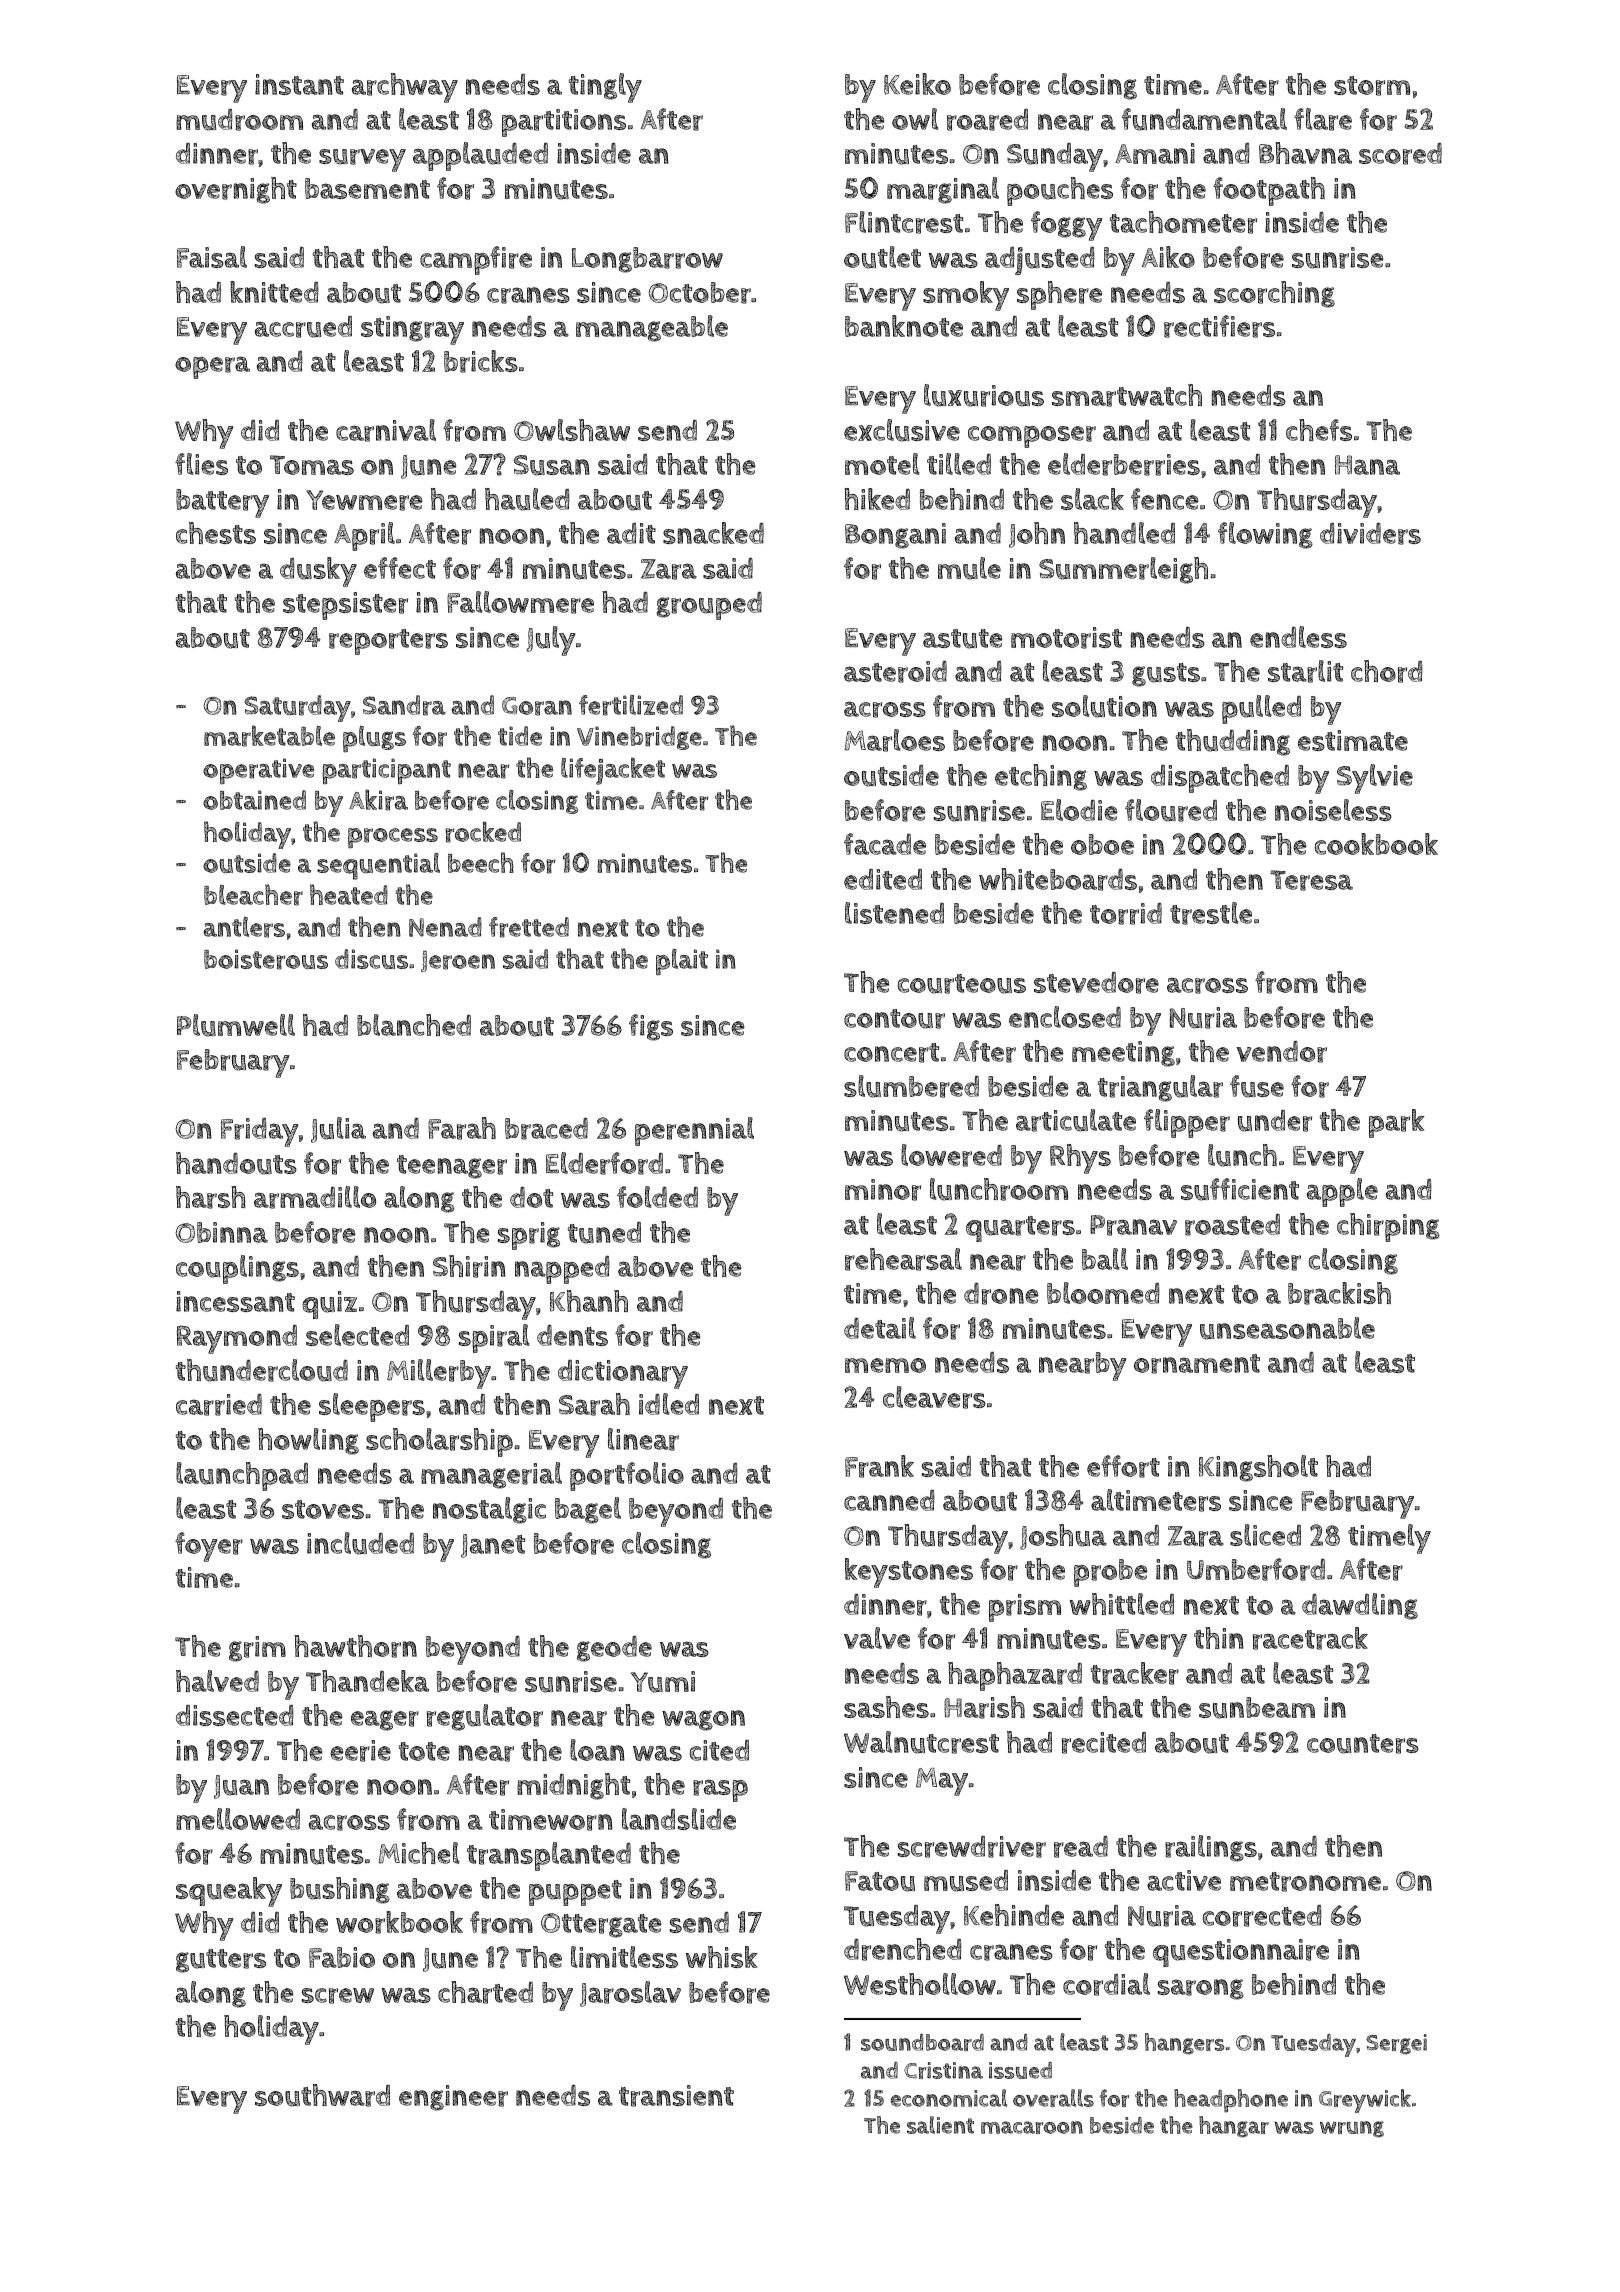 The width and height of the screenshot is (1620, 2292). I want to click on southward, so click(322, 2095).
